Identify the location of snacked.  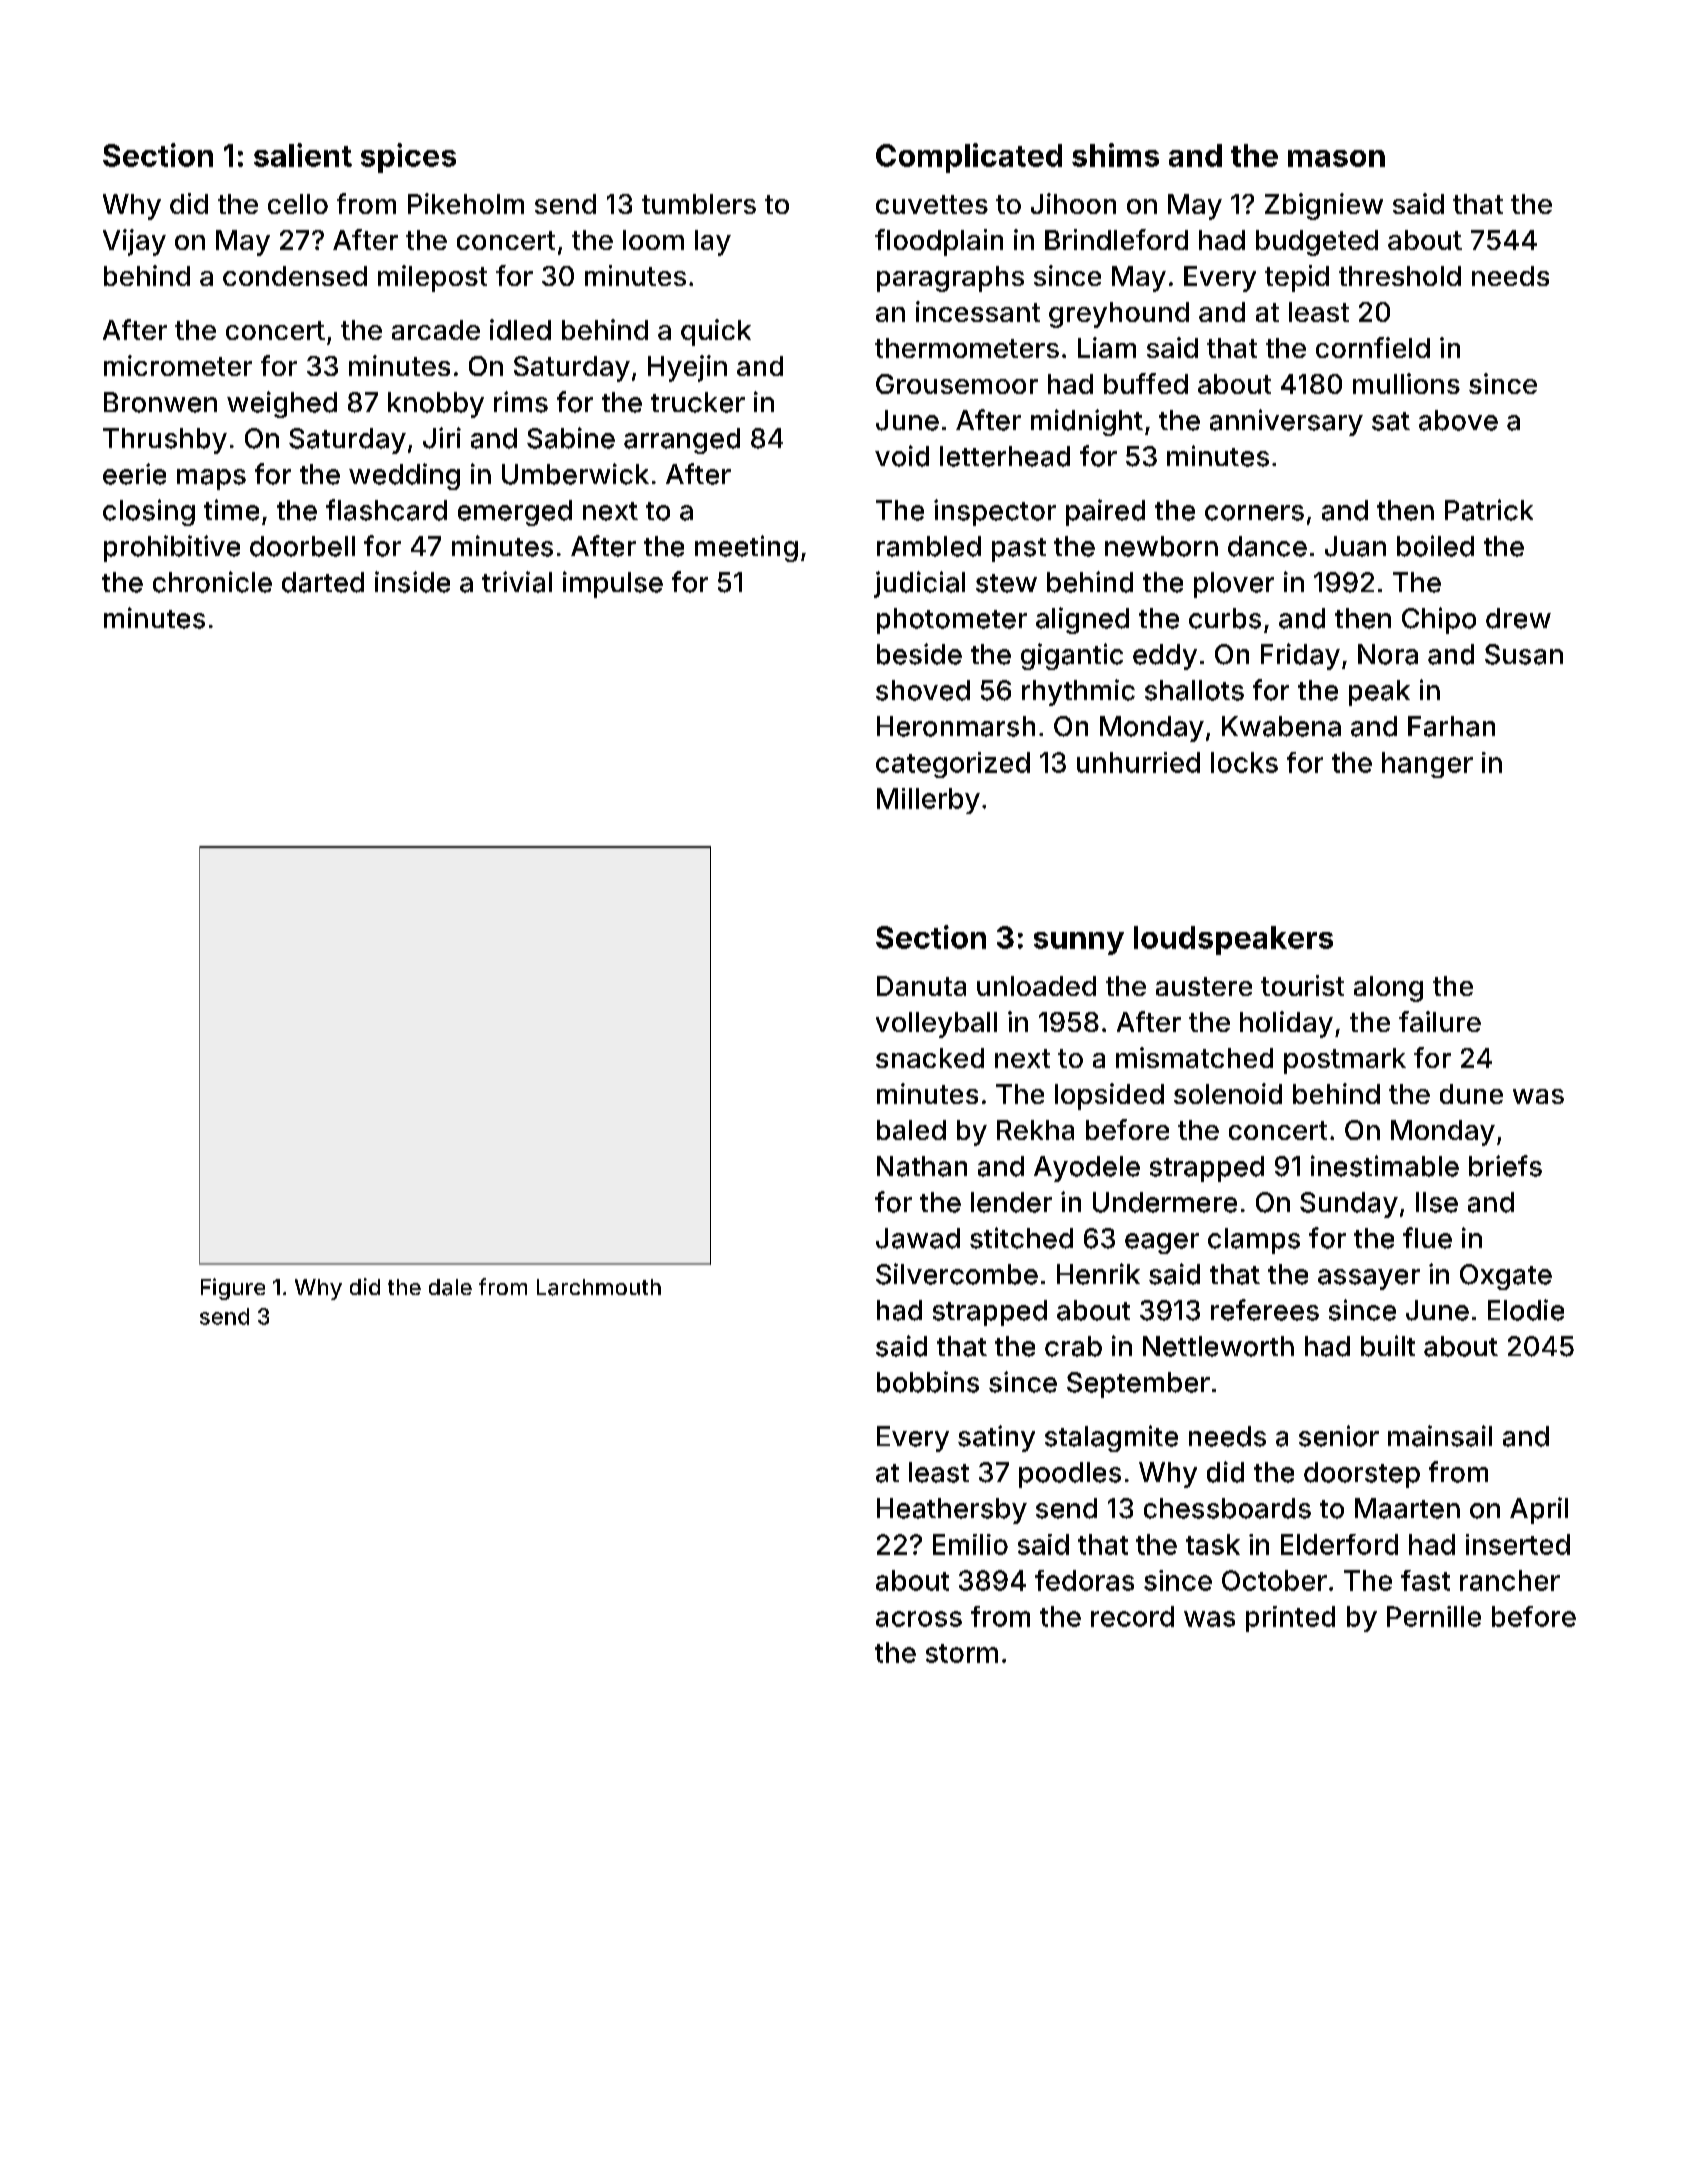
(930, 1058).
